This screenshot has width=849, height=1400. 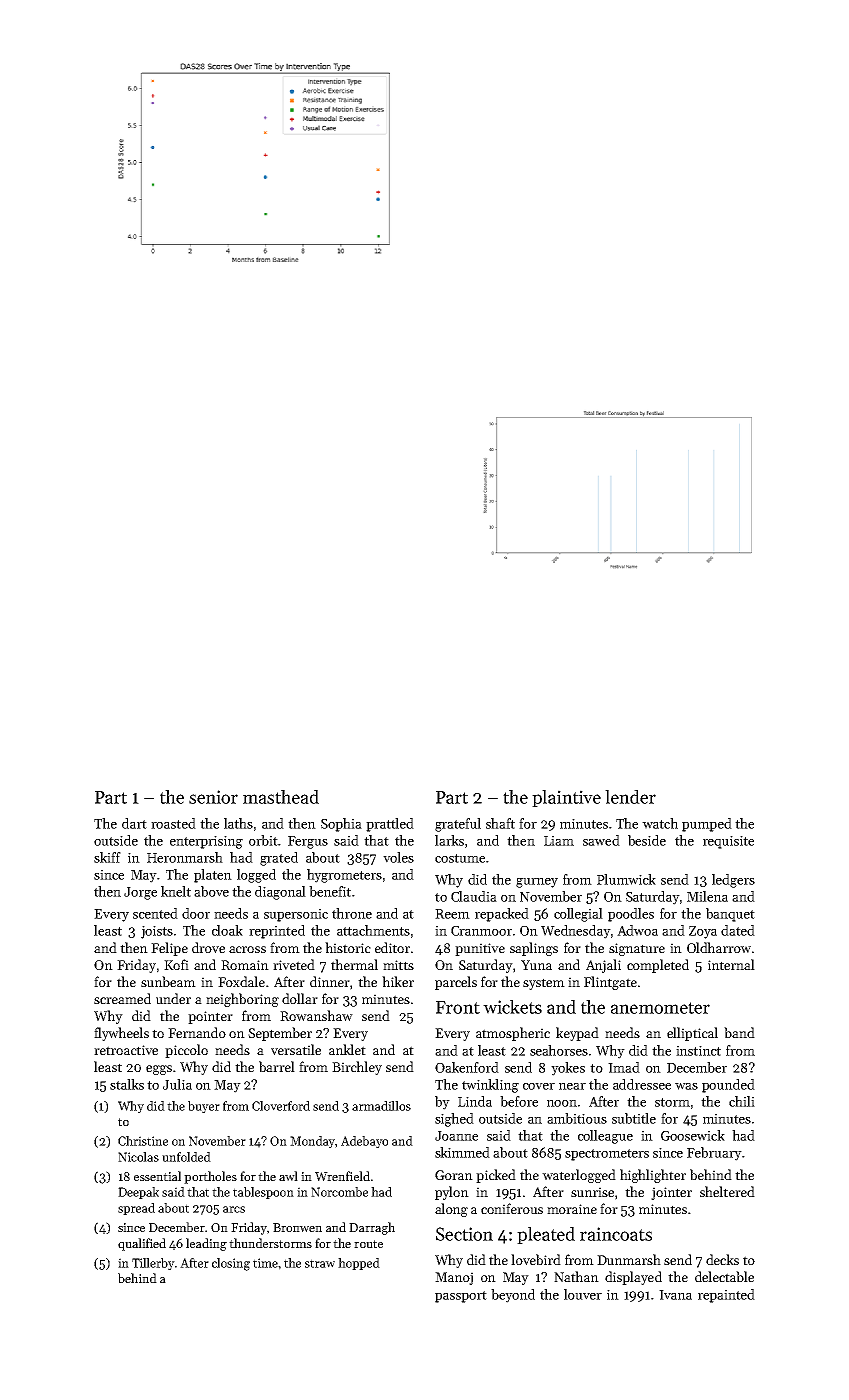 I want to click on dart, so click(x=134, y=823).
